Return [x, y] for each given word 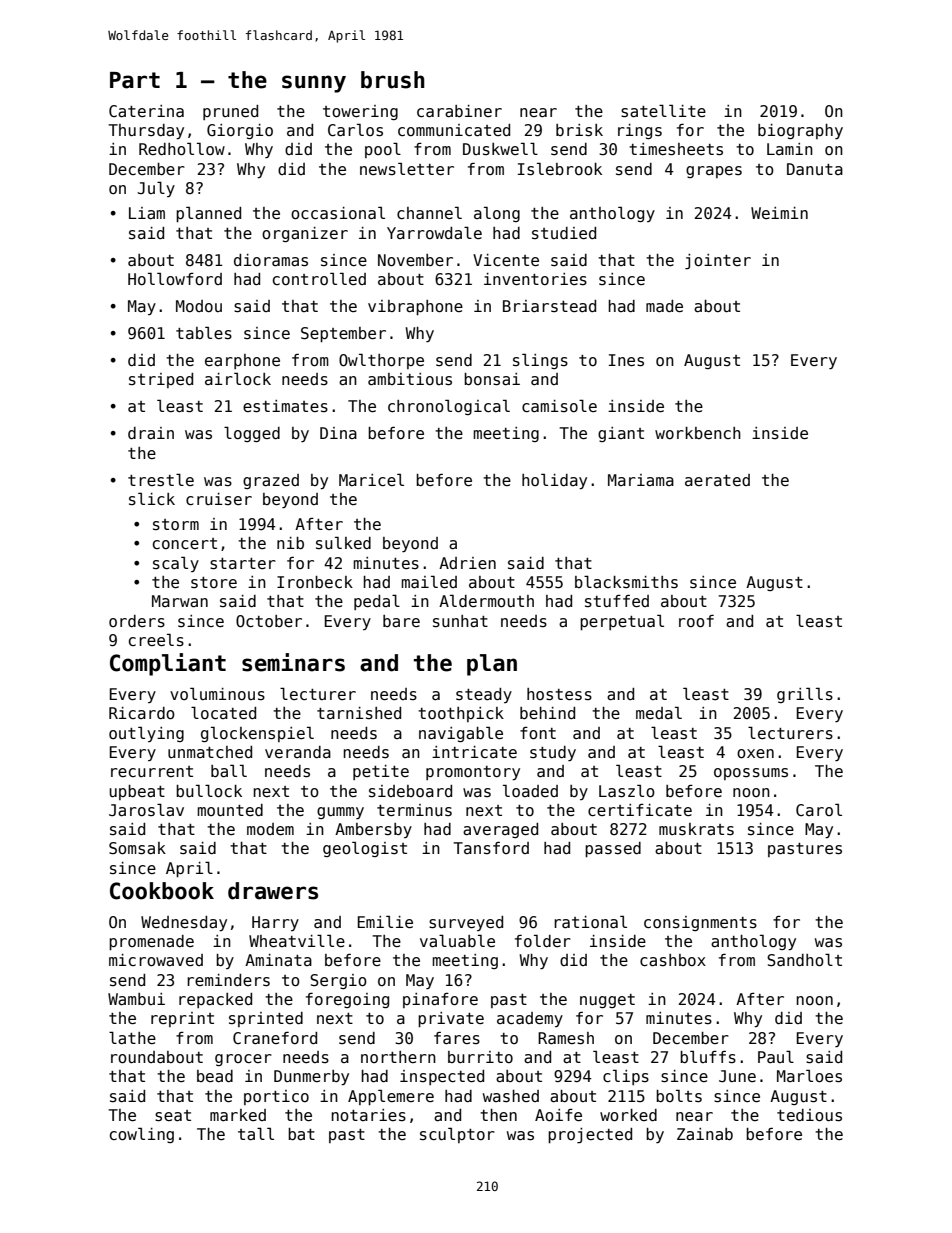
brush [393, 80]
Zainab [705, 1134]
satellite [663, 111]
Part [135, 80]
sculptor [457, 1135]
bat [301, 1134]
